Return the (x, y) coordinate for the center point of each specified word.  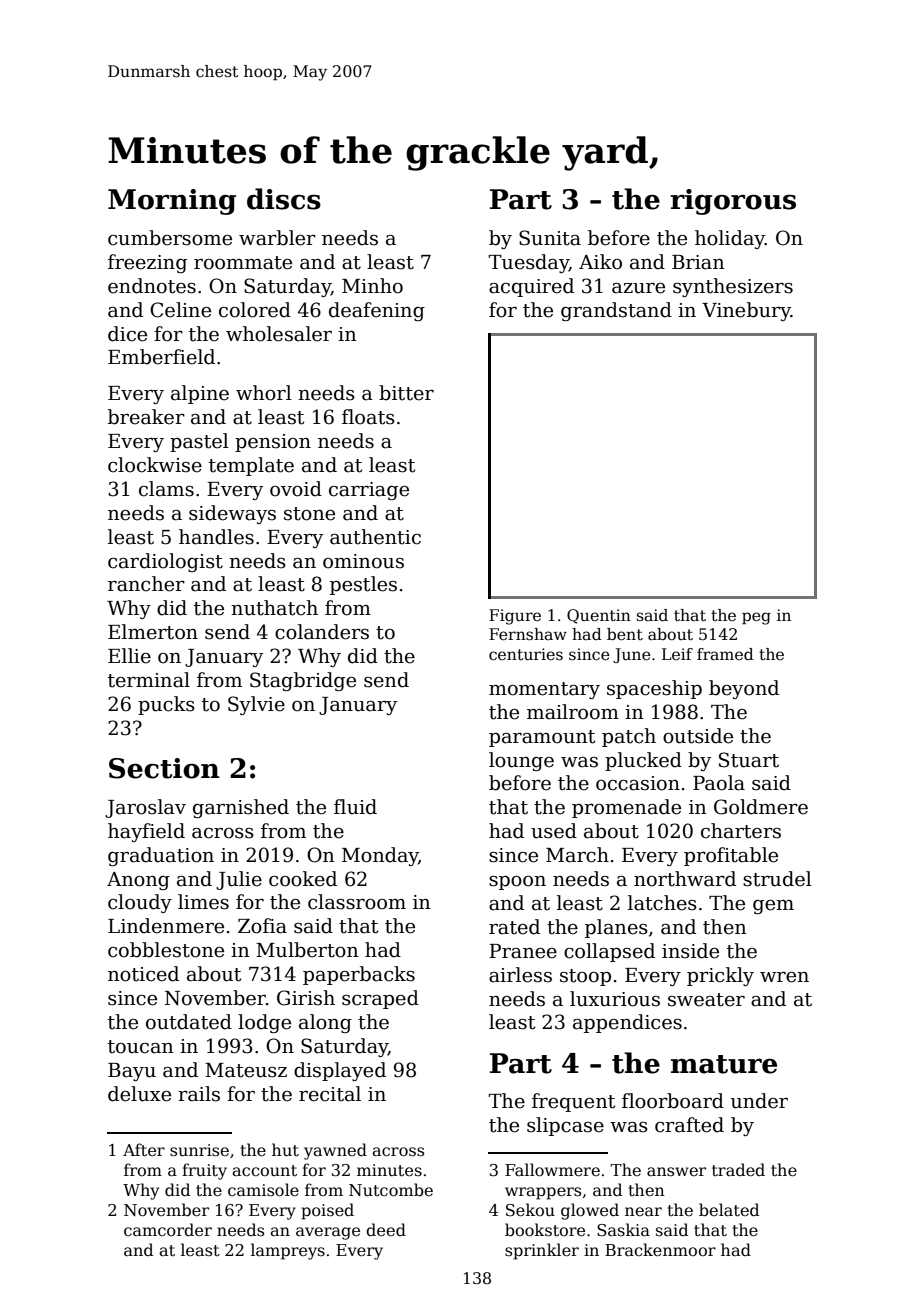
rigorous (733, 202)
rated (514, 927)
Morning (172, 202)
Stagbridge (303, 681)
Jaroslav (145, 808)
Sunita (550, 238)
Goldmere (761, 807)
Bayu (132, 1072)
